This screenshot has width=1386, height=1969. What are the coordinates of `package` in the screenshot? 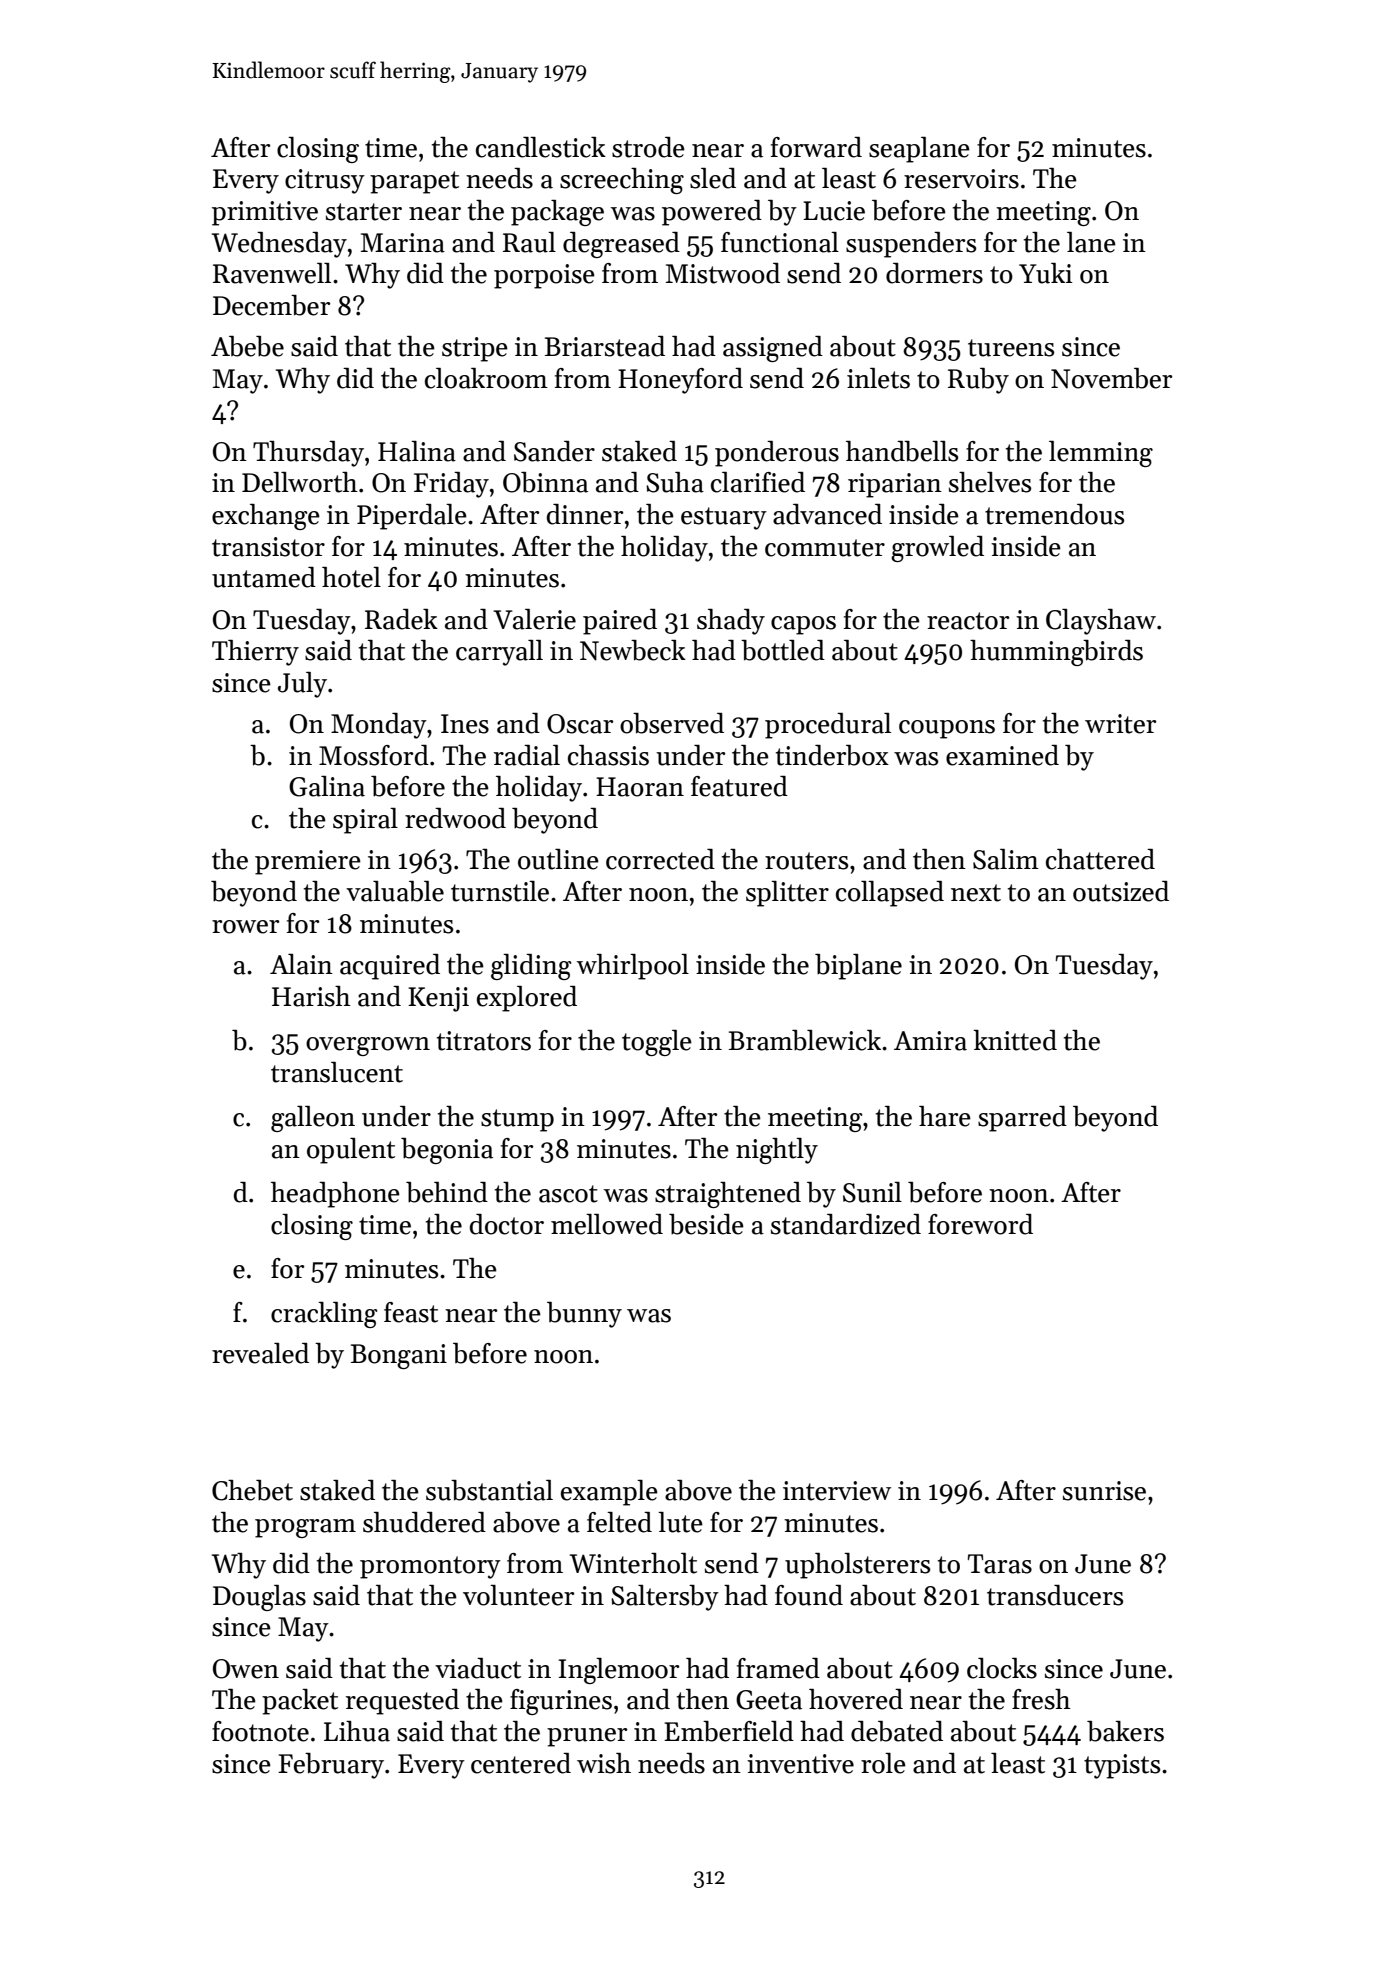 It's located at (557, 213).
